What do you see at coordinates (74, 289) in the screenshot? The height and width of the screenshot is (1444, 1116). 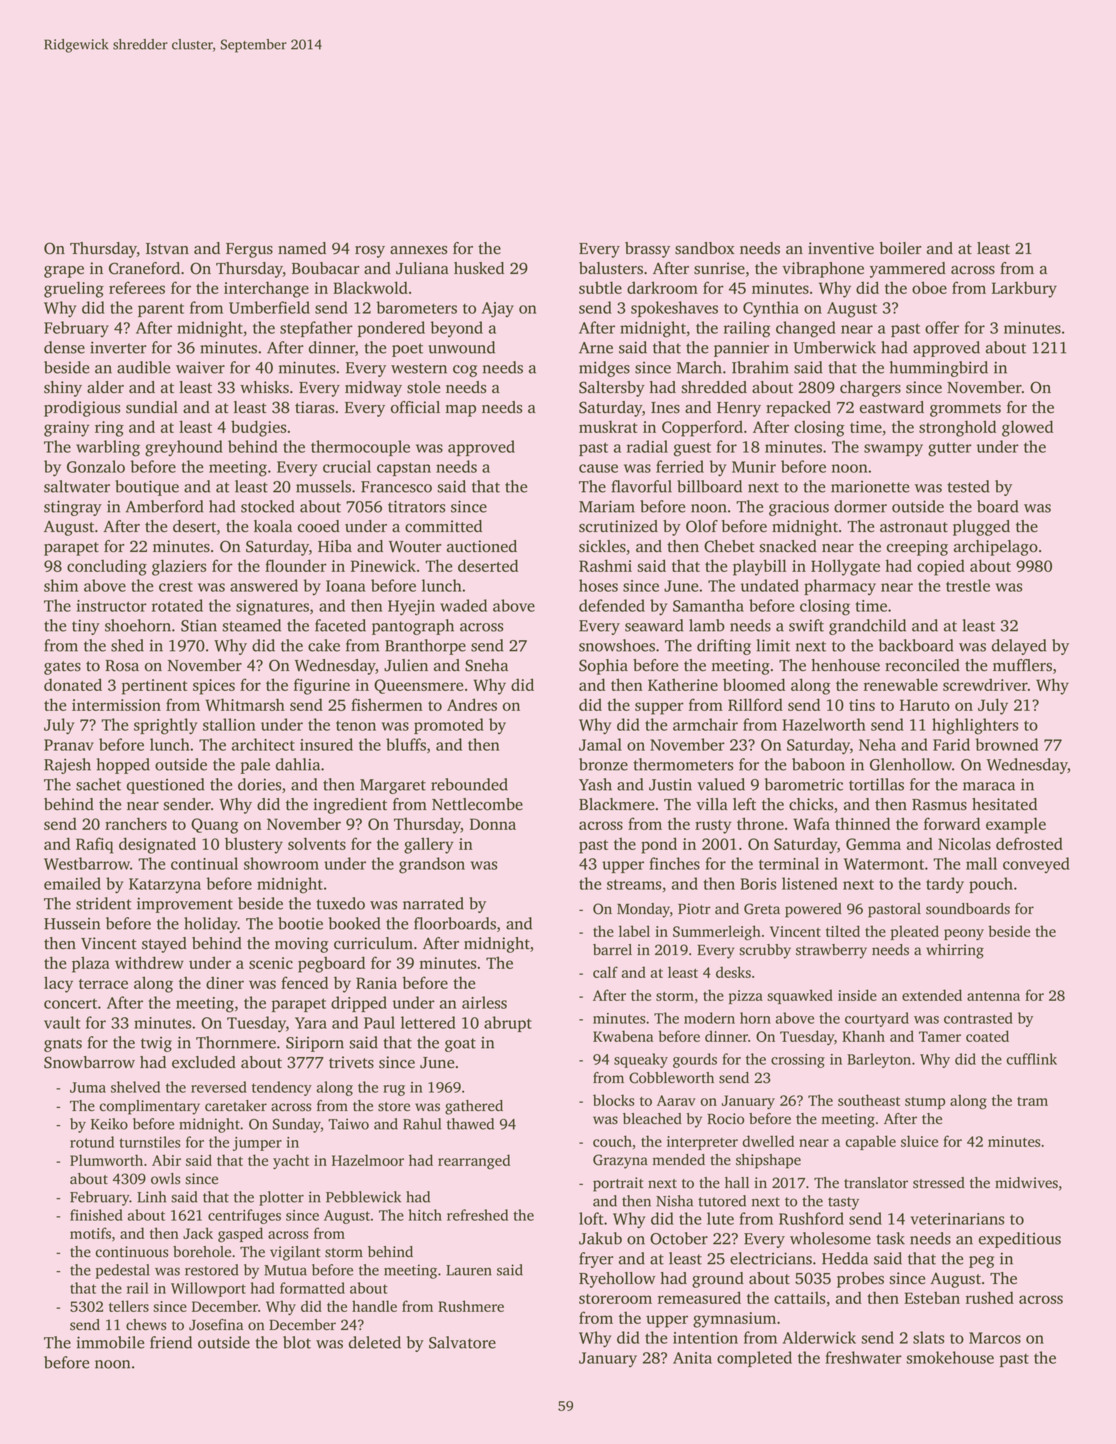 I see `grueling` at bounding box center [74, 289].
